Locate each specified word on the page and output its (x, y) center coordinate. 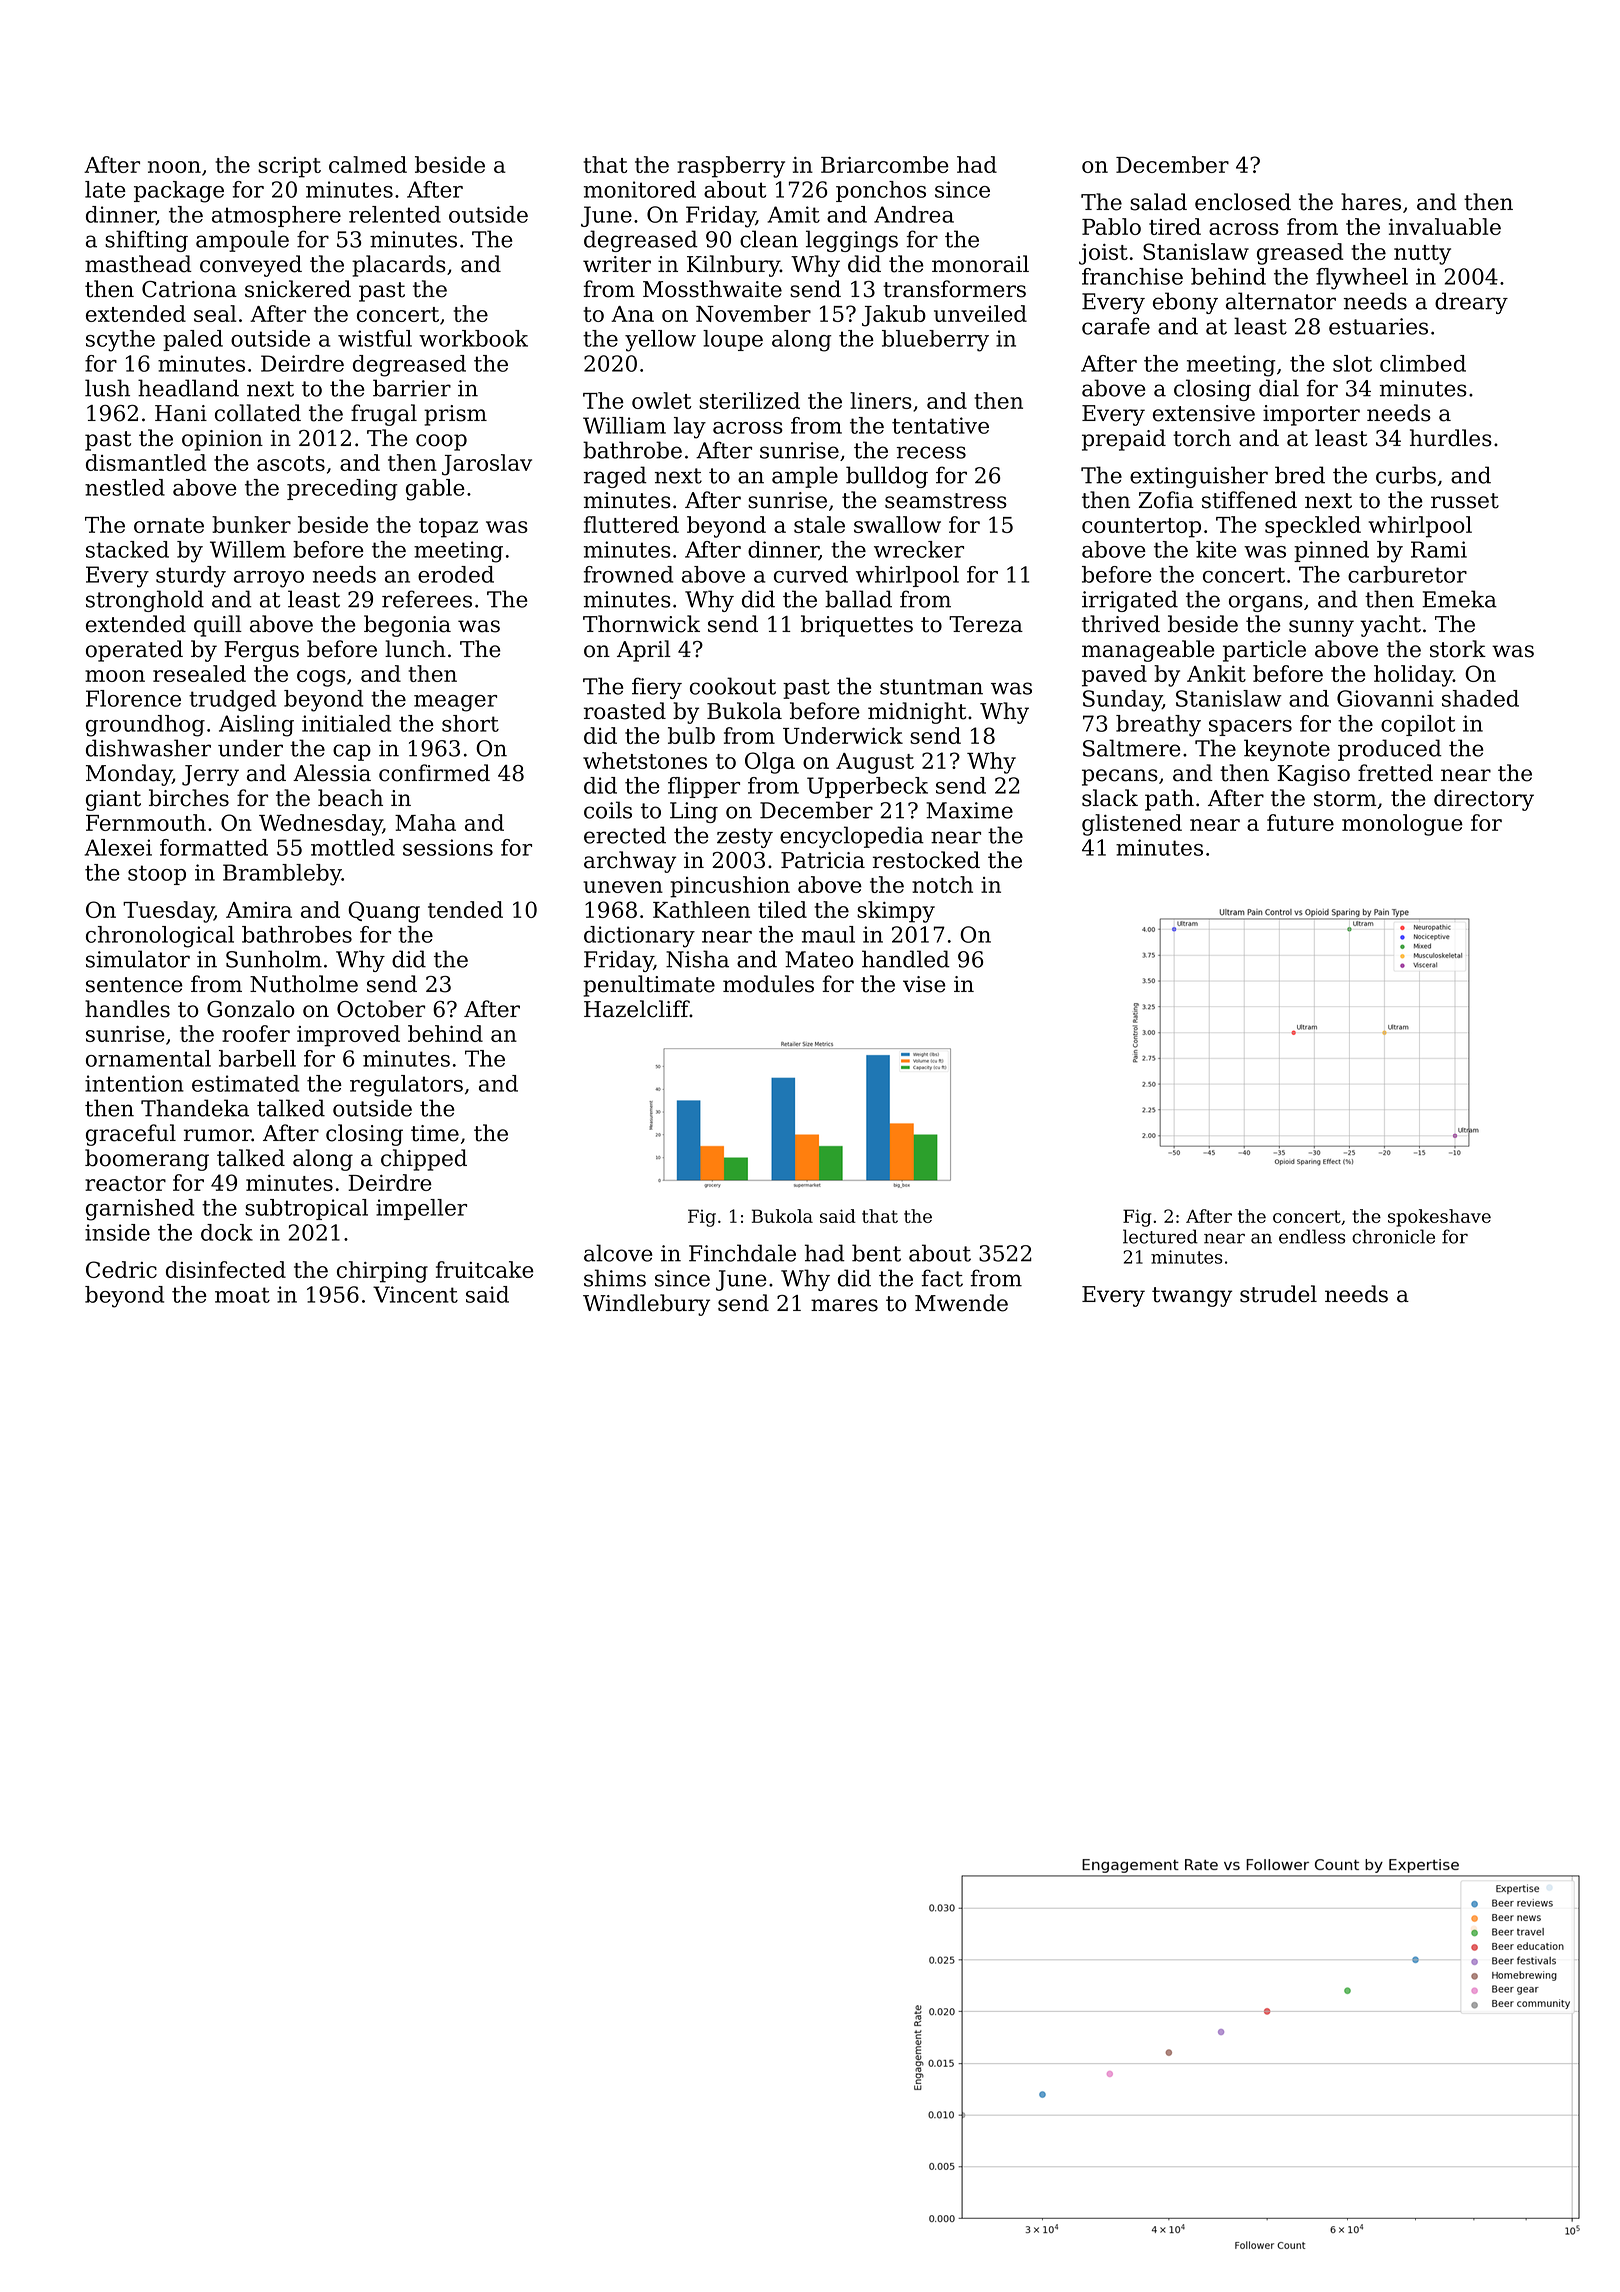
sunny (1321, 628)
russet (1465, 501)
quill (218, 626)
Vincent (415, 1294)
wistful (375, 338)
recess (931, 452)
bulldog (887, 477)
